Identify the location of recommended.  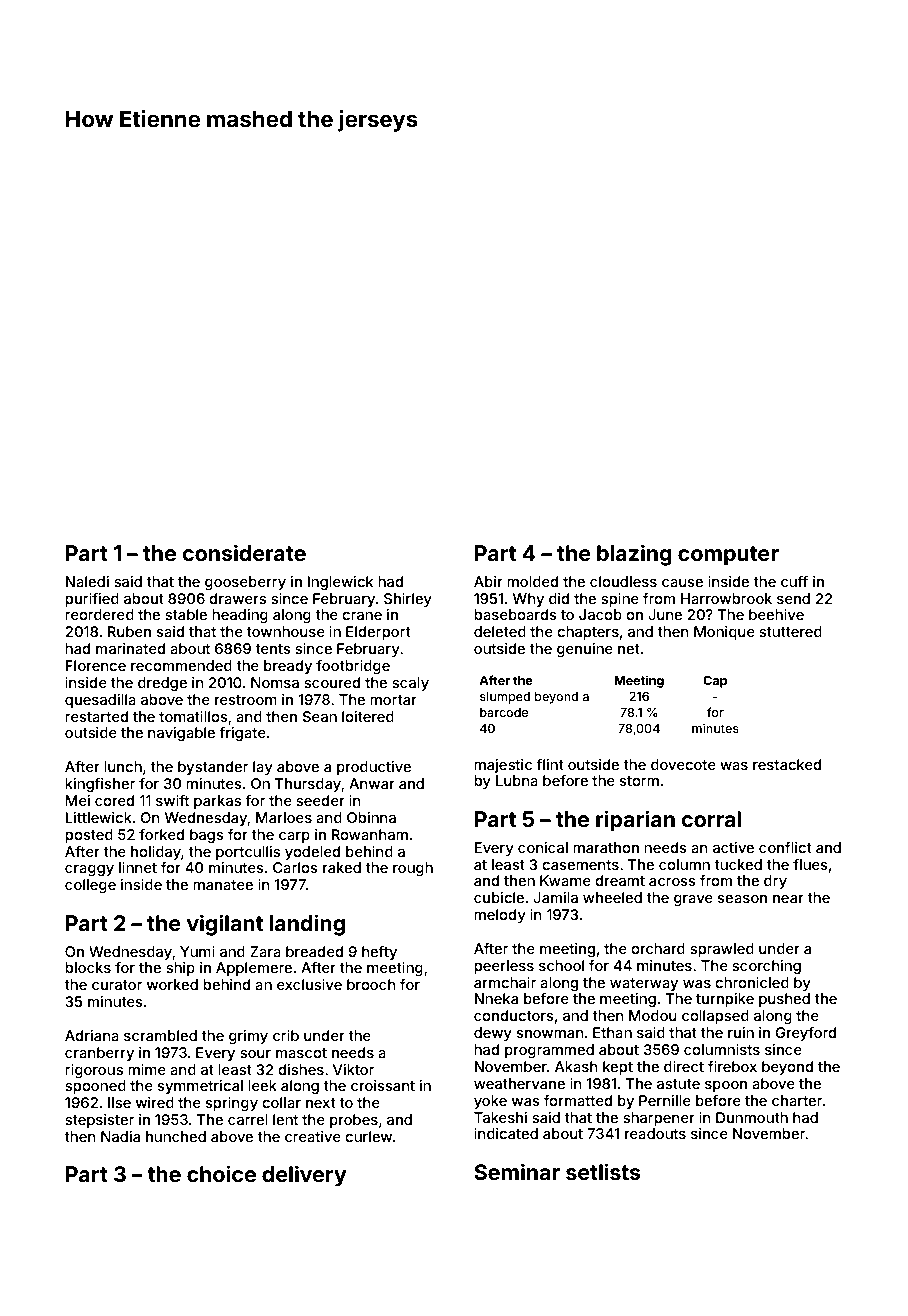
(181, 665).
